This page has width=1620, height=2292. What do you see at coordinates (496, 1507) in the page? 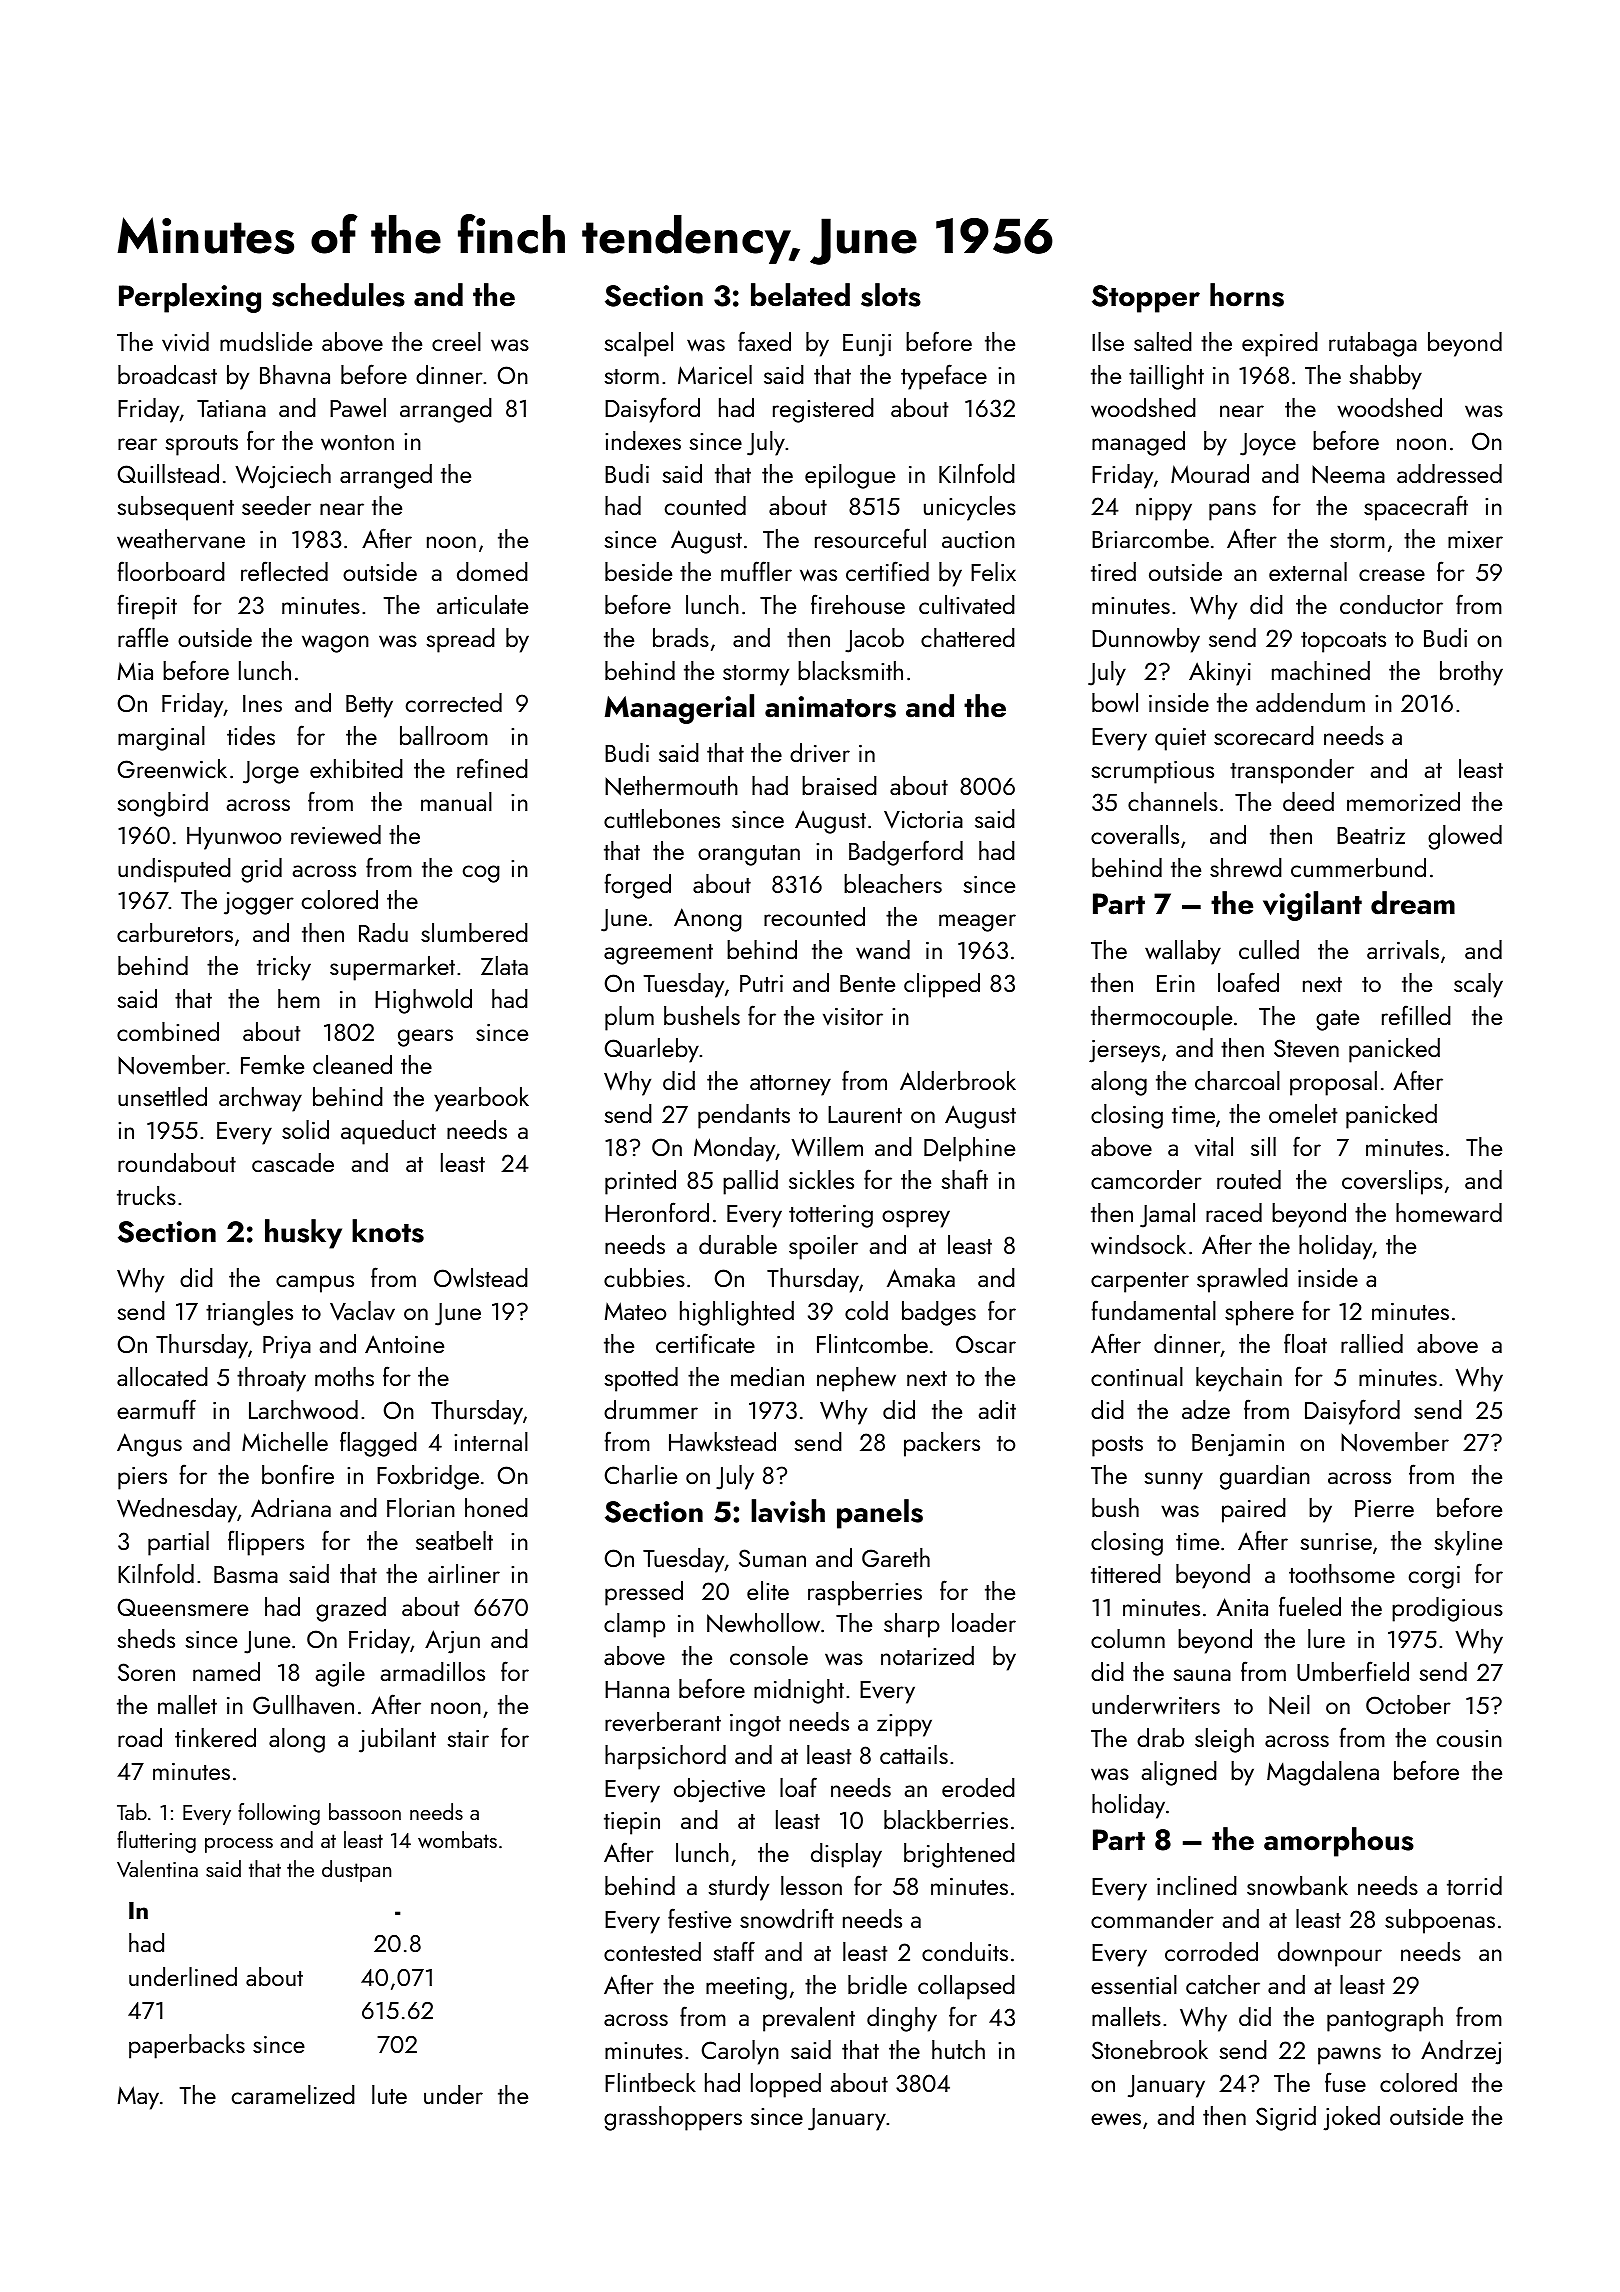
I see `honed` at bounding box center [496, 1507].
